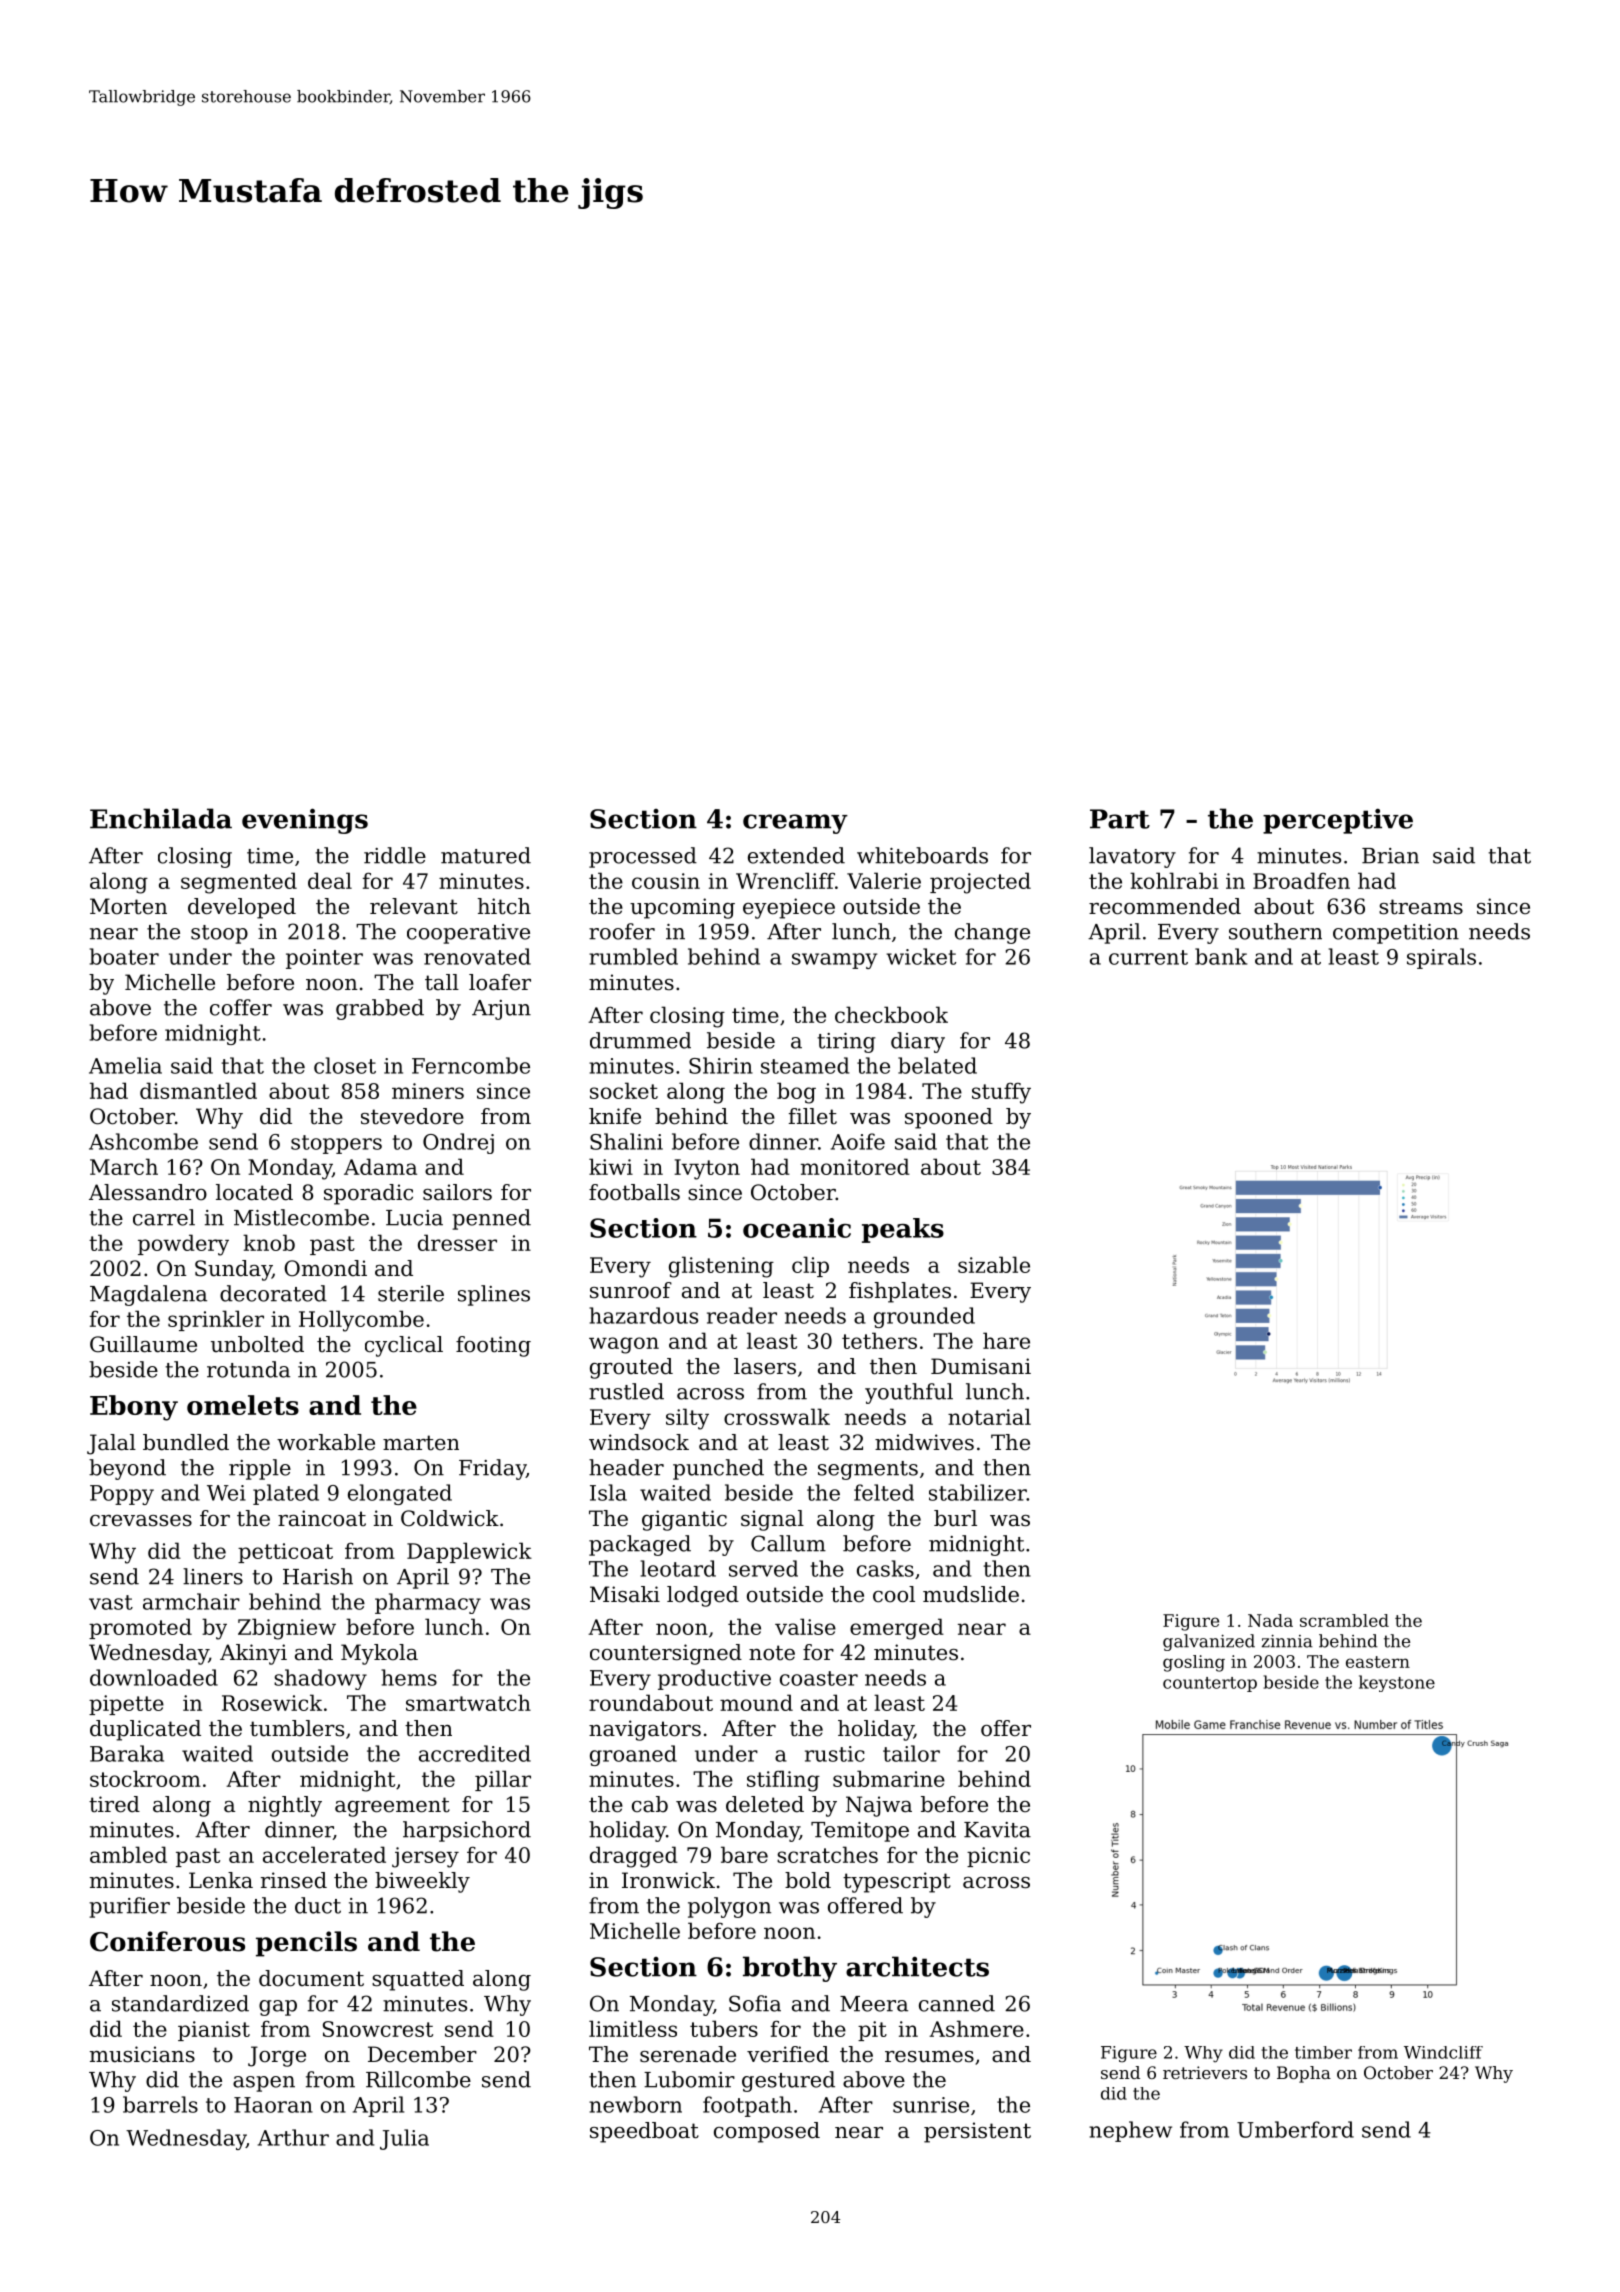  What do you see at coordinates (631, 1290) in the image?
I see `sunroof` at bounding box center [631, 1290].
